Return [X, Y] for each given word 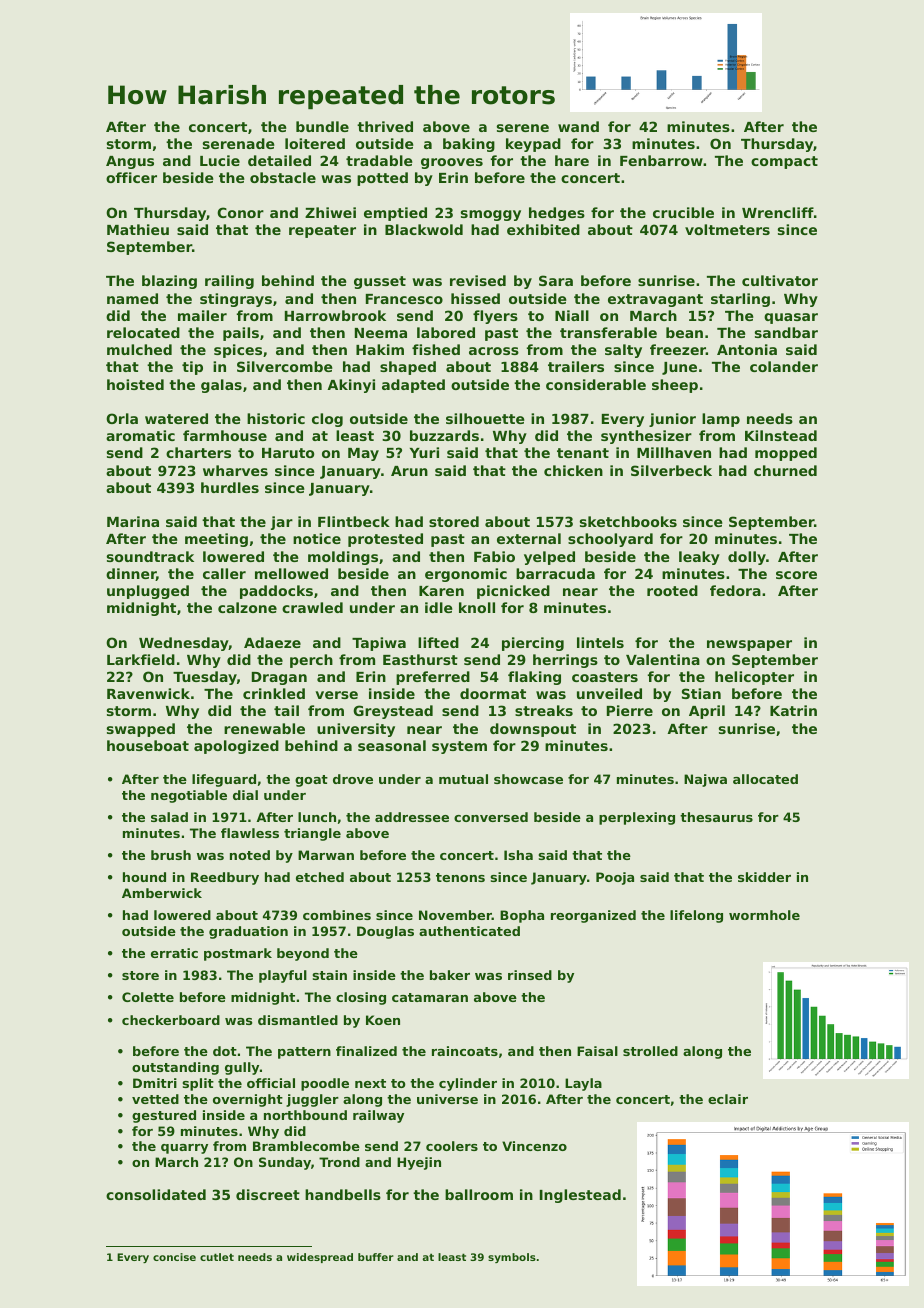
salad [169, 817]
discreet [268, 1194]
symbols [512, 1258]
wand [578, 126]
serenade [239, 143]
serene [523, 128]
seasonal [392, 745]
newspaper [749, 645]
